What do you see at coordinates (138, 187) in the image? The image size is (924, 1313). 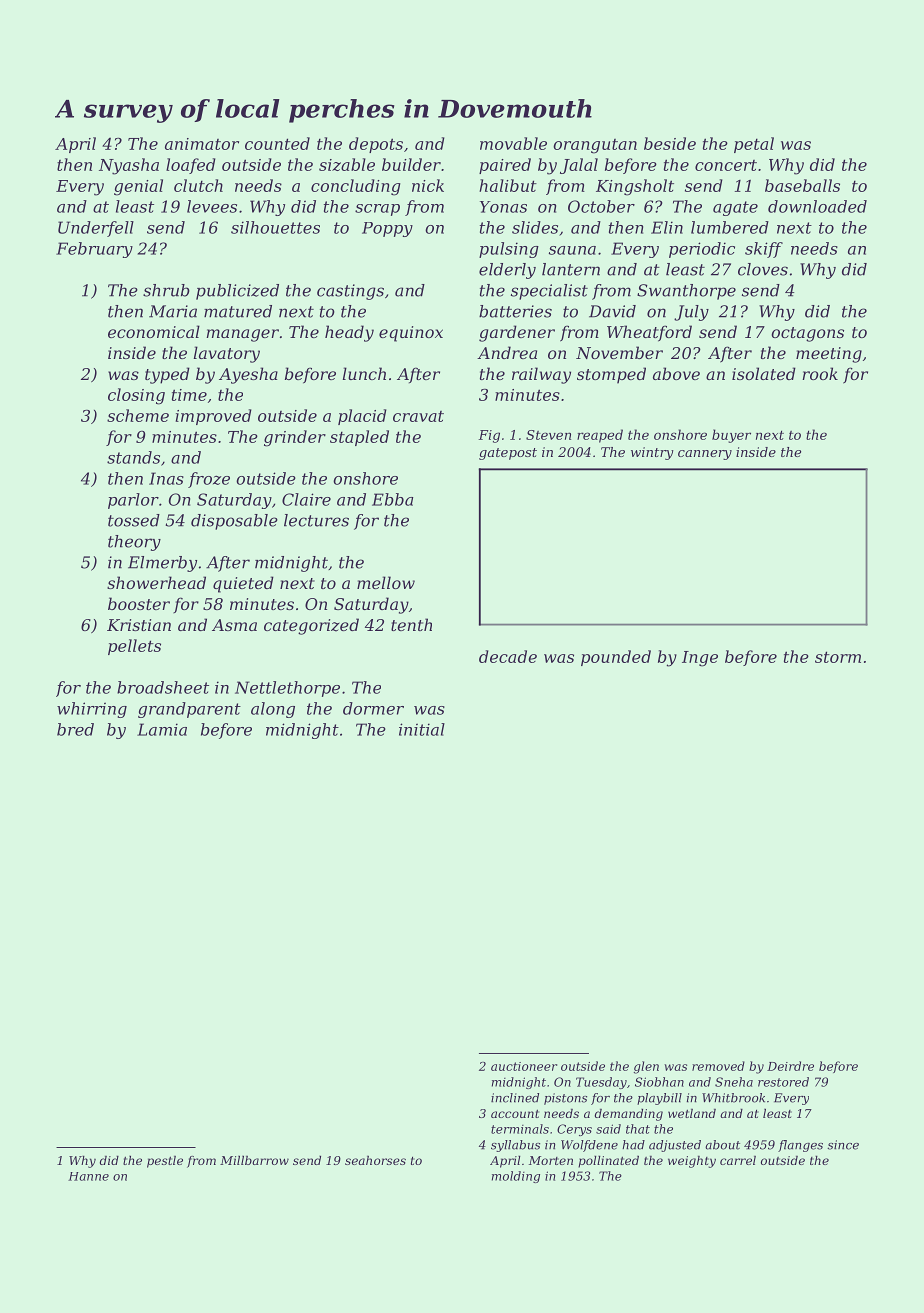 I see `genial` at bounding box center [138, 187].
